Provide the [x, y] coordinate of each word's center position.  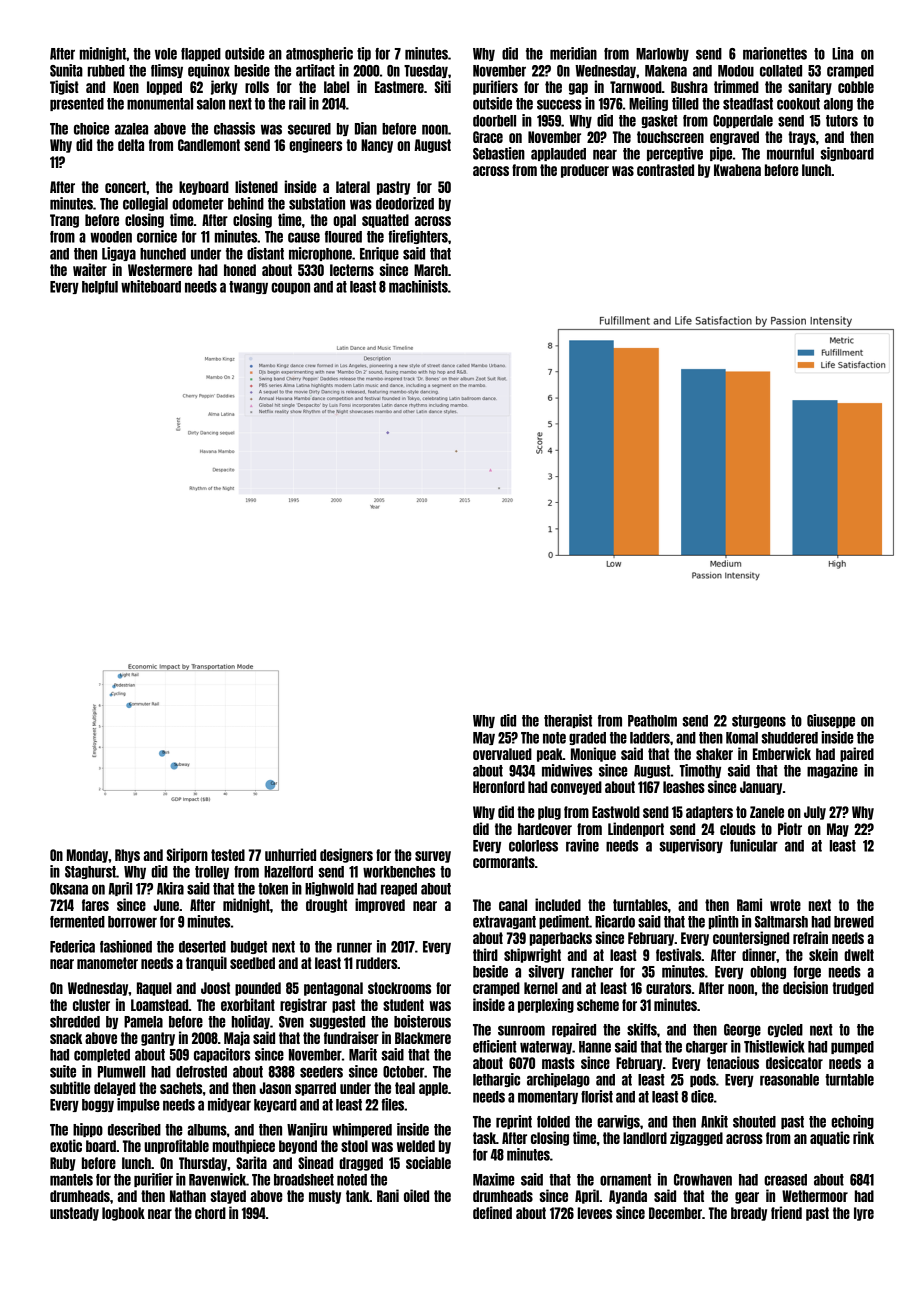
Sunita [66, 70]
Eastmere [399, 87]
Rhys [127, 856]
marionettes [775, 53]
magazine [832, 771]
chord [210, 1213]
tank [358, 1196]
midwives [567, 770]
